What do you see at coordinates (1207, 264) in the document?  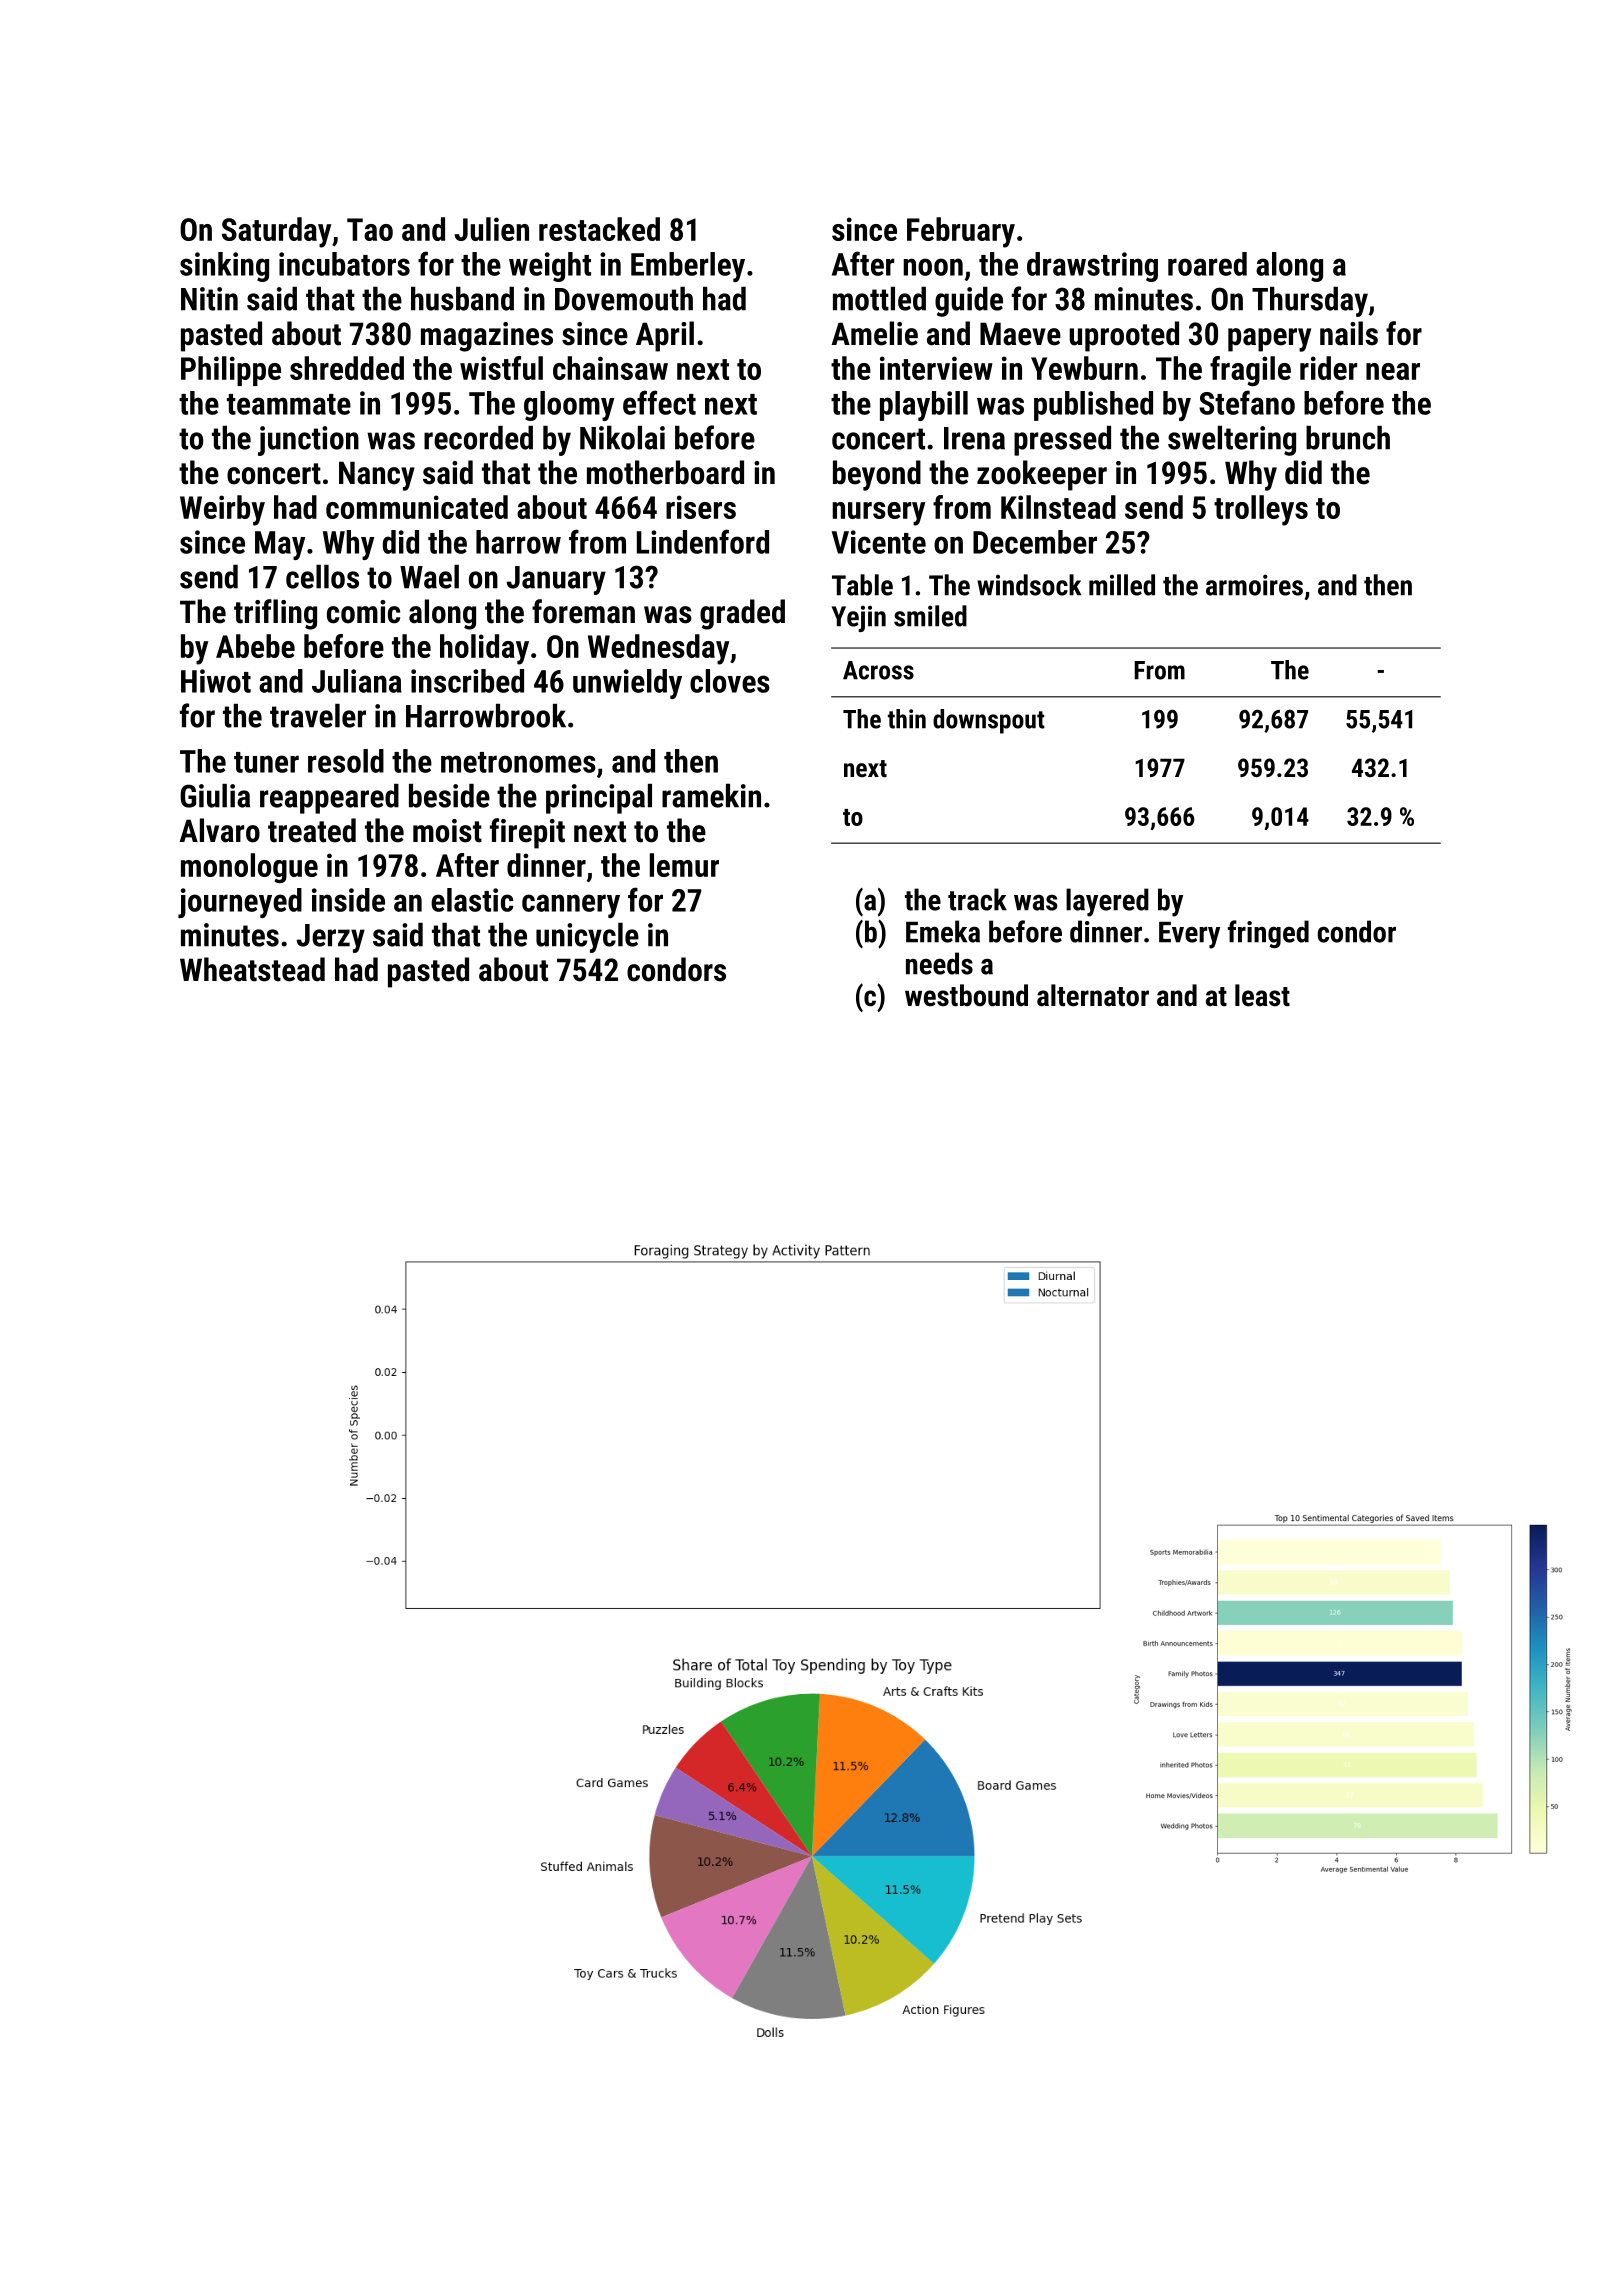 I see `roared` at bounding box center [1207, 264].
